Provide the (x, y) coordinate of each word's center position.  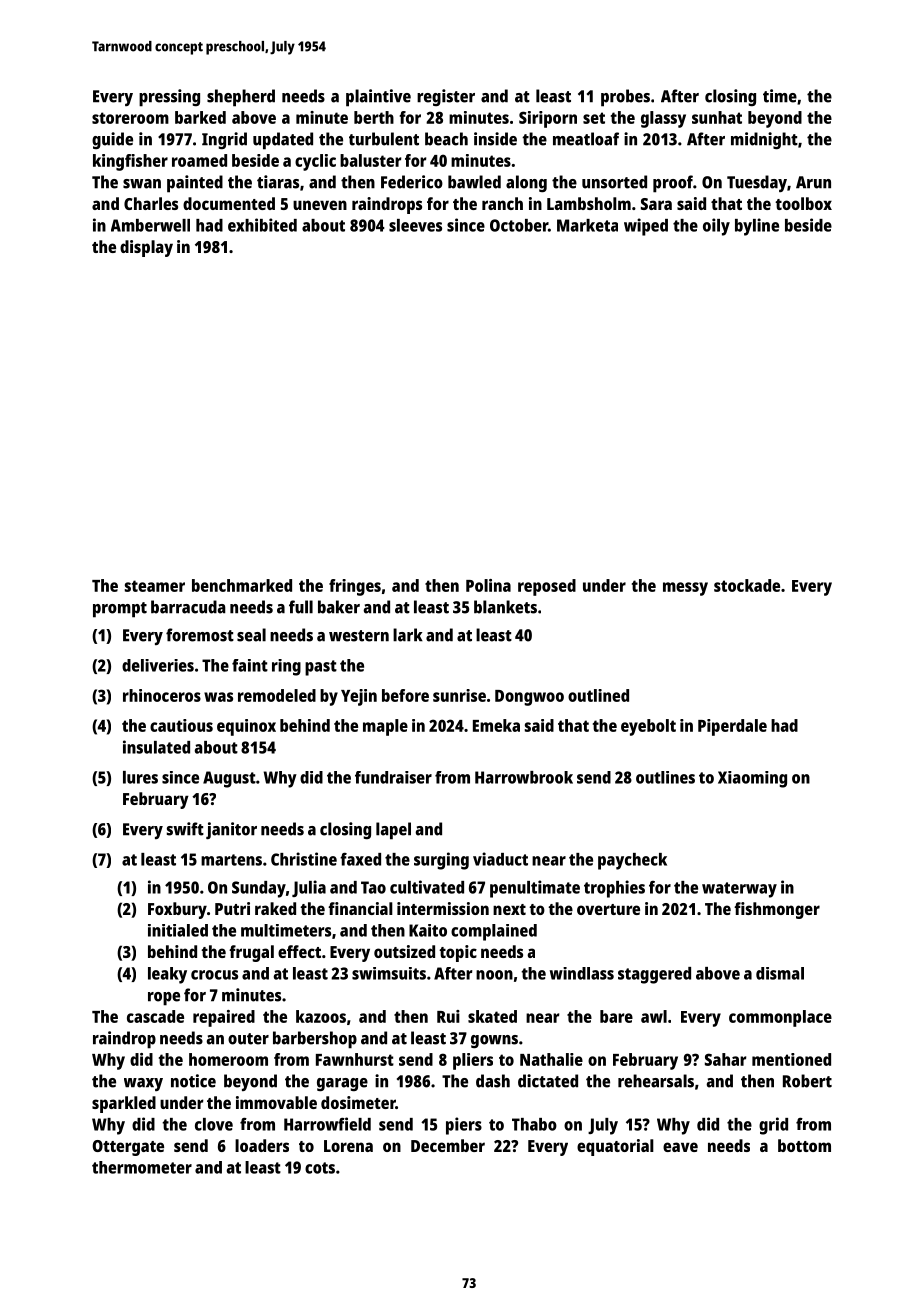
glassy (663, 119)
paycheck (632, 861)
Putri (232, 908)
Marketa (587, 225)
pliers (473, 1061)
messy (685, 589)
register (446, 97)
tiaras (278, 182)
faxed (360, 859)
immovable (276, 1102)
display (146, 248)
